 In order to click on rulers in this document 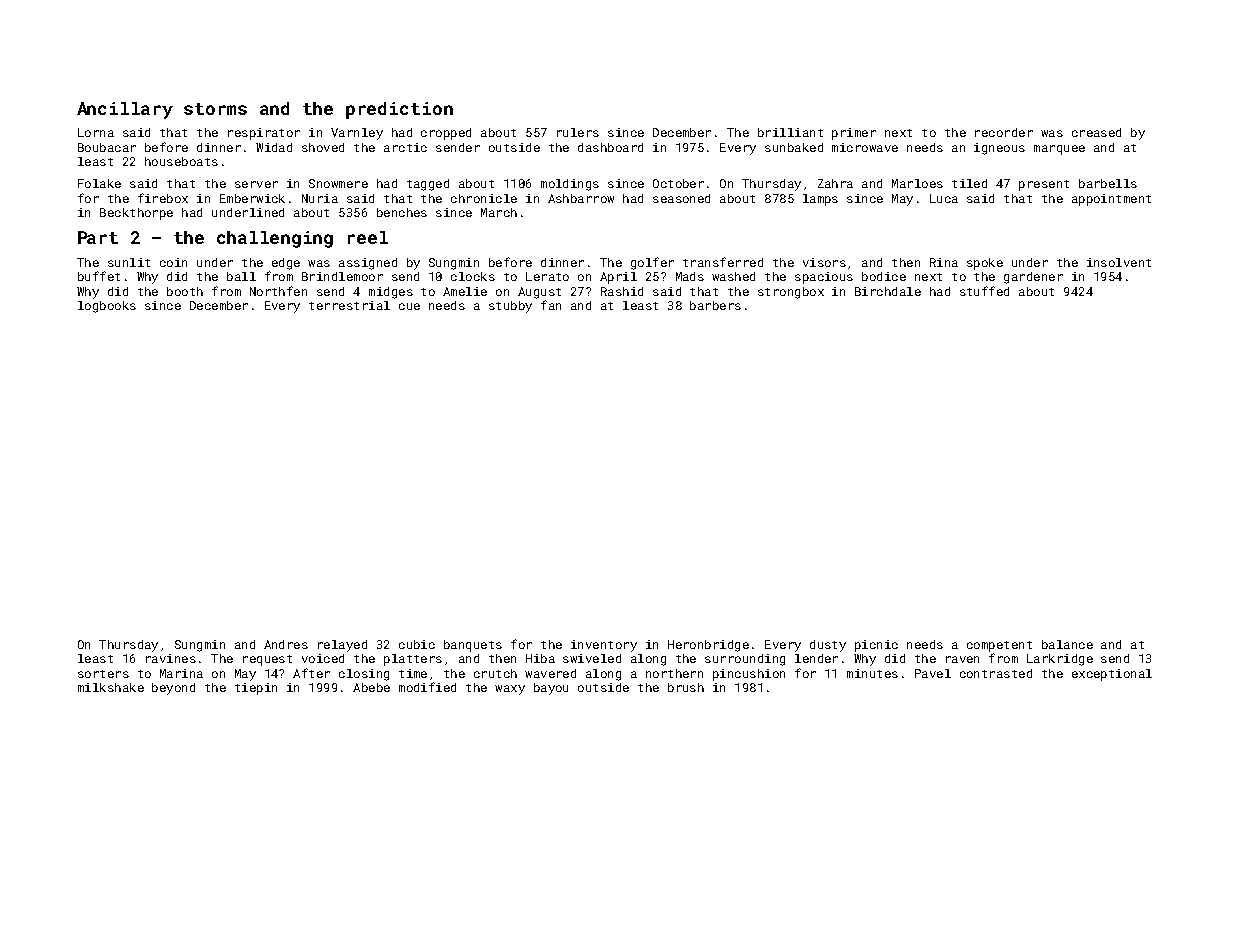, I will do `click(578, 132)`.
